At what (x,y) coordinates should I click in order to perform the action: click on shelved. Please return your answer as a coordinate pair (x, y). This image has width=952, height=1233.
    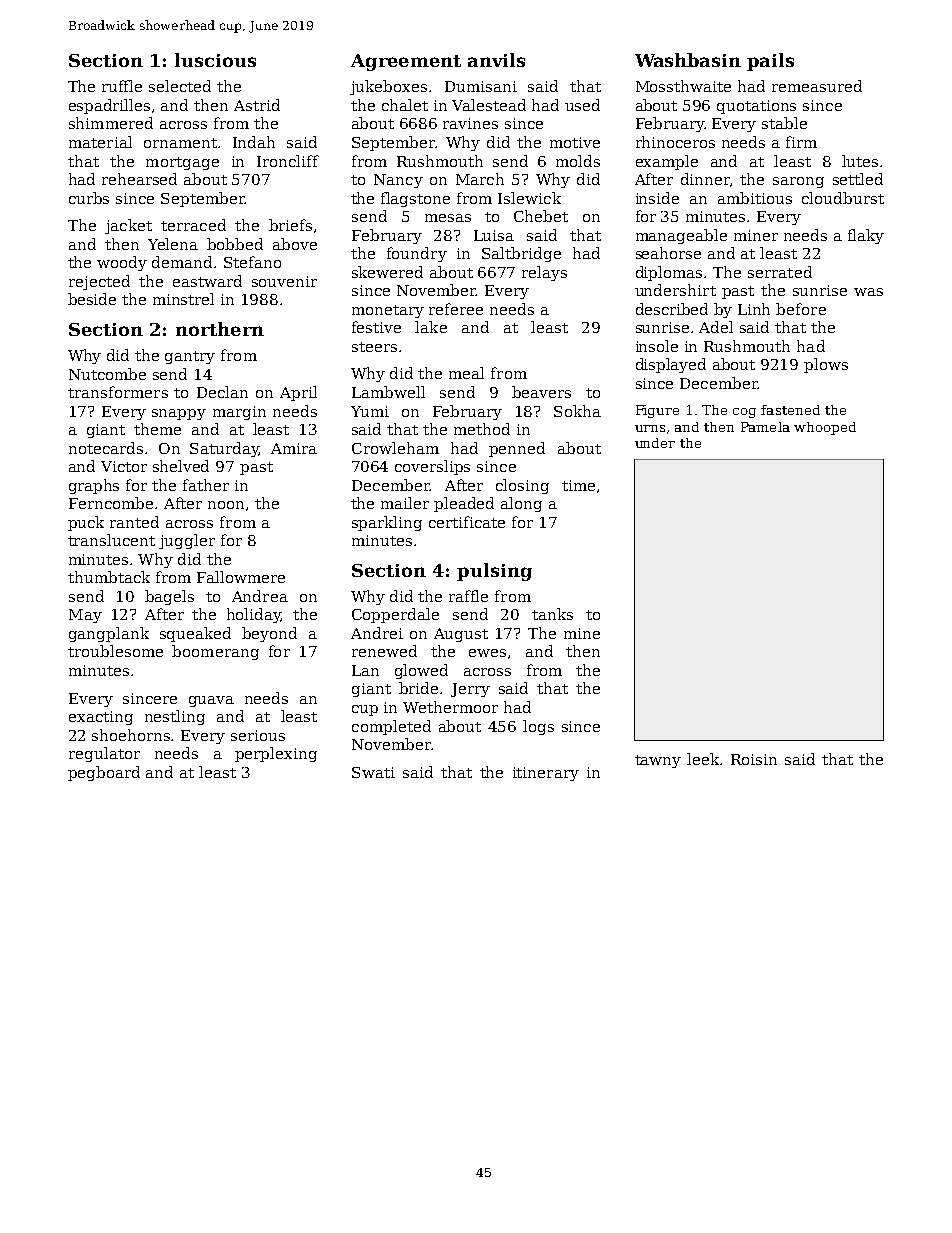
    Looking at the image, I should click on (181, 466).
